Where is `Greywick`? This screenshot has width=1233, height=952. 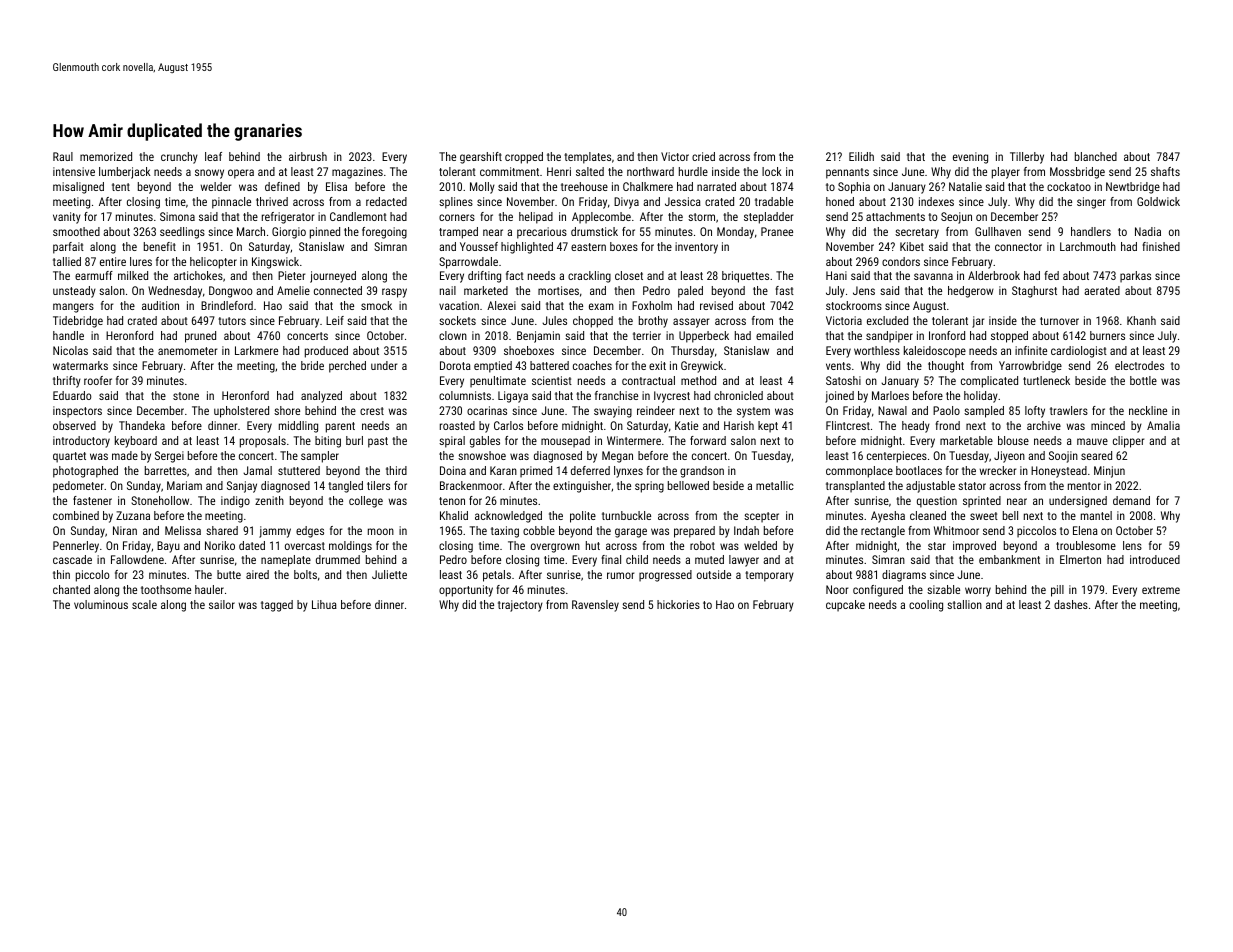 Greywick is located at coordinates (702, 367).
